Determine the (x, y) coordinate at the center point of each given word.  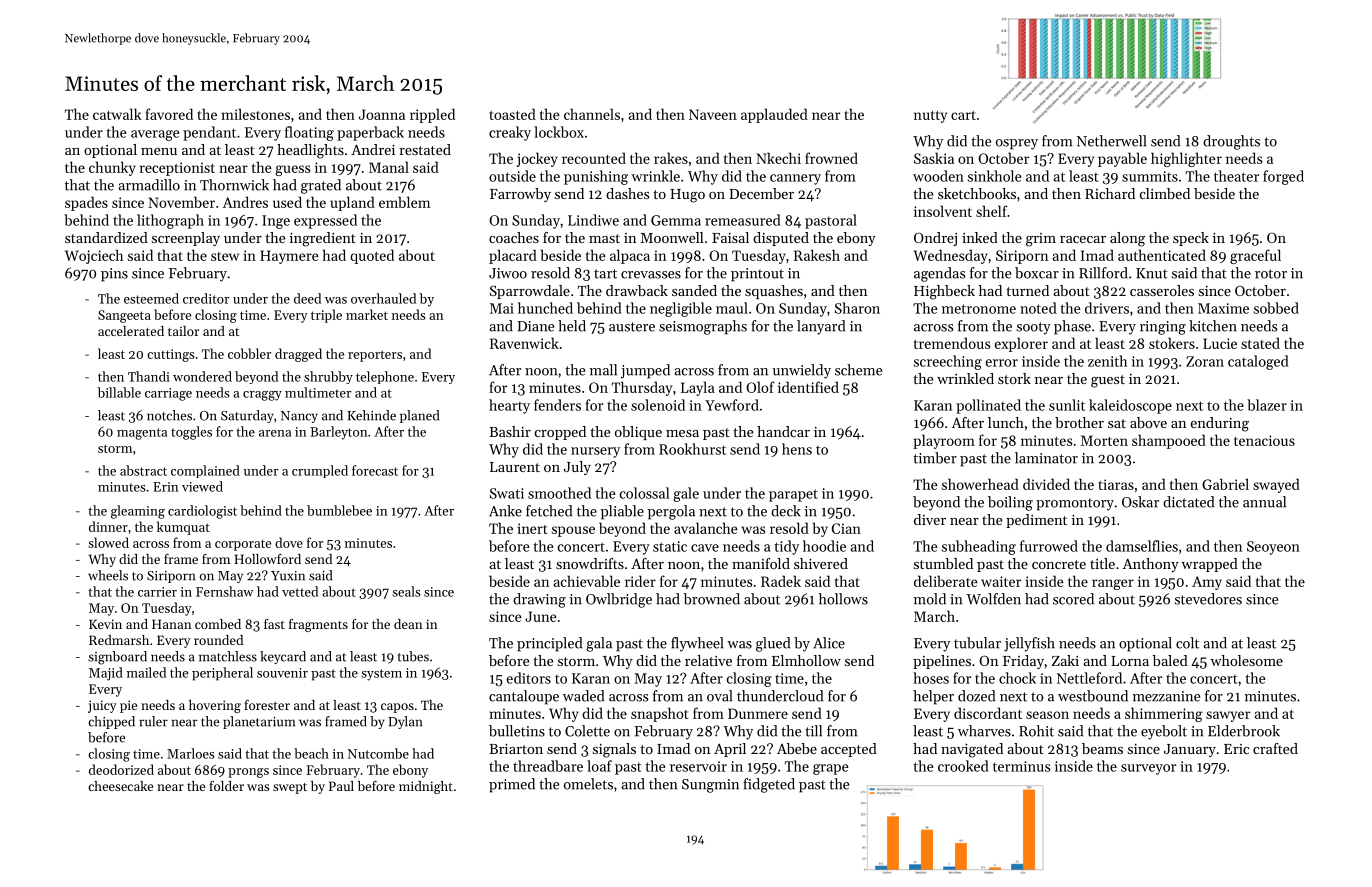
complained (205, 471)
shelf (991, 211)
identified (808, 387)
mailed (146, 672)
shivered (821, 563)
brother (1079, 422)
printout (757, 275)
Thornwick (234, 185)
